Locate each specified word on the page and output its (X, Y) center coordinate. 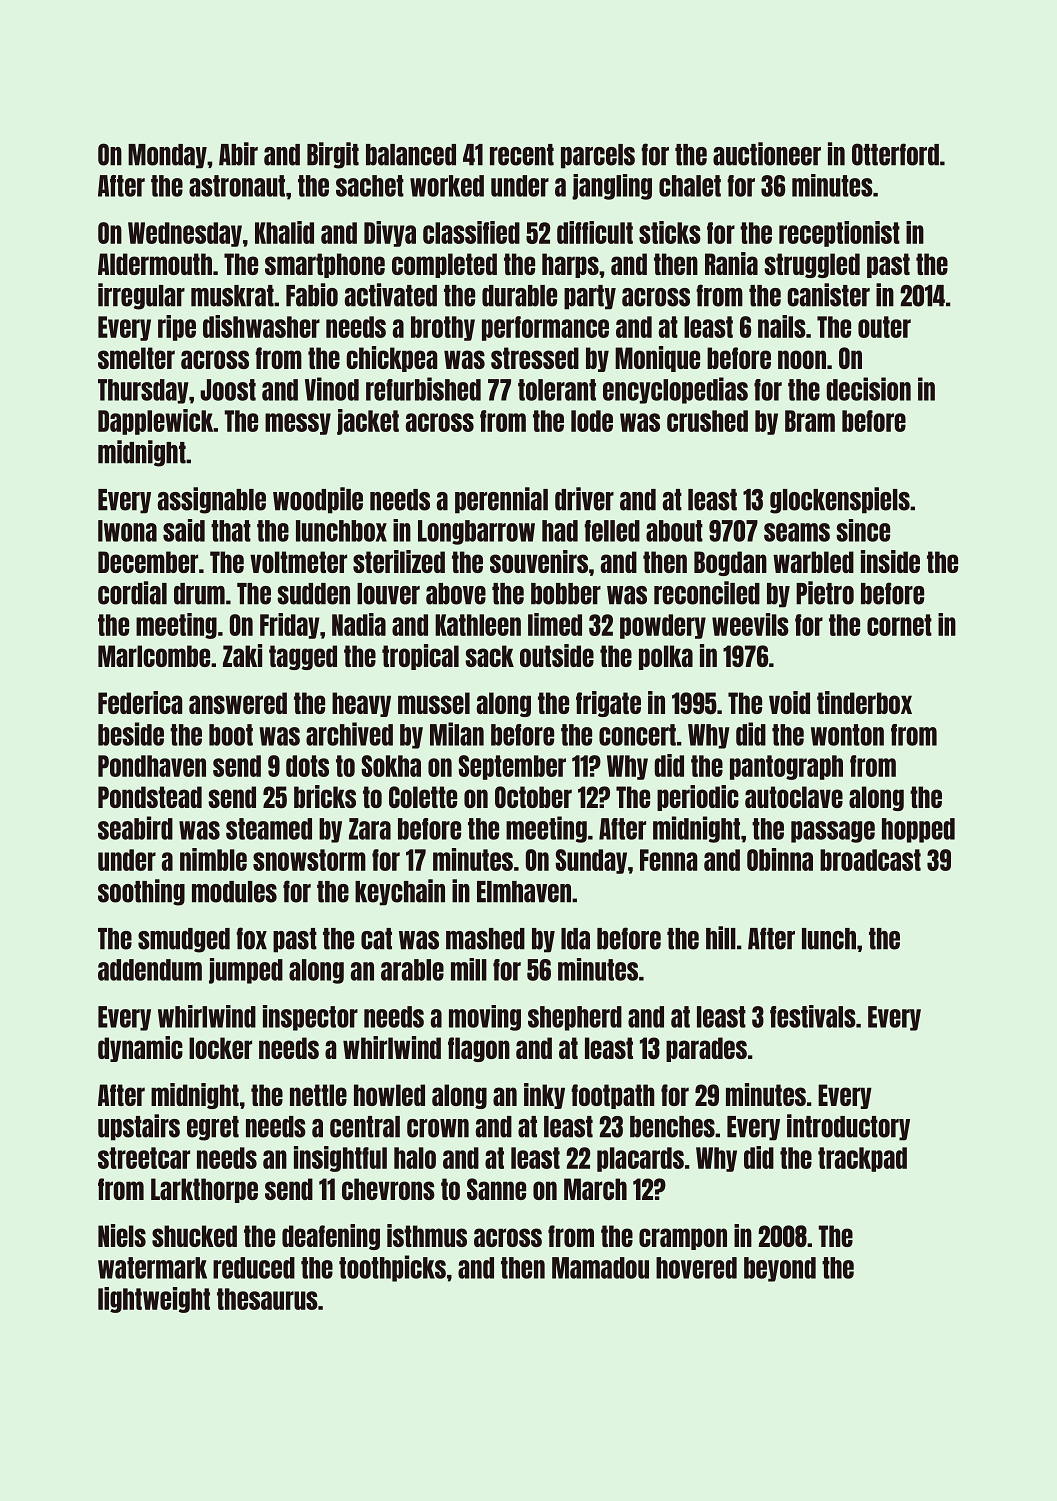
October (533, 797)
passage (833, 832)
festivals (813, 1016)
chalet (690, 186)
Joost (228, 390)
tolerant (557, 390)
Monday (167, 156)
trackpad (862, 1159)
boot (231, 735)
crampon (683, 1239)
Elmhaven (524, 892)
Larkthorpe (204, 1190)
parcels (598, 156)
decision (869, 389)
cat (376, 939)
